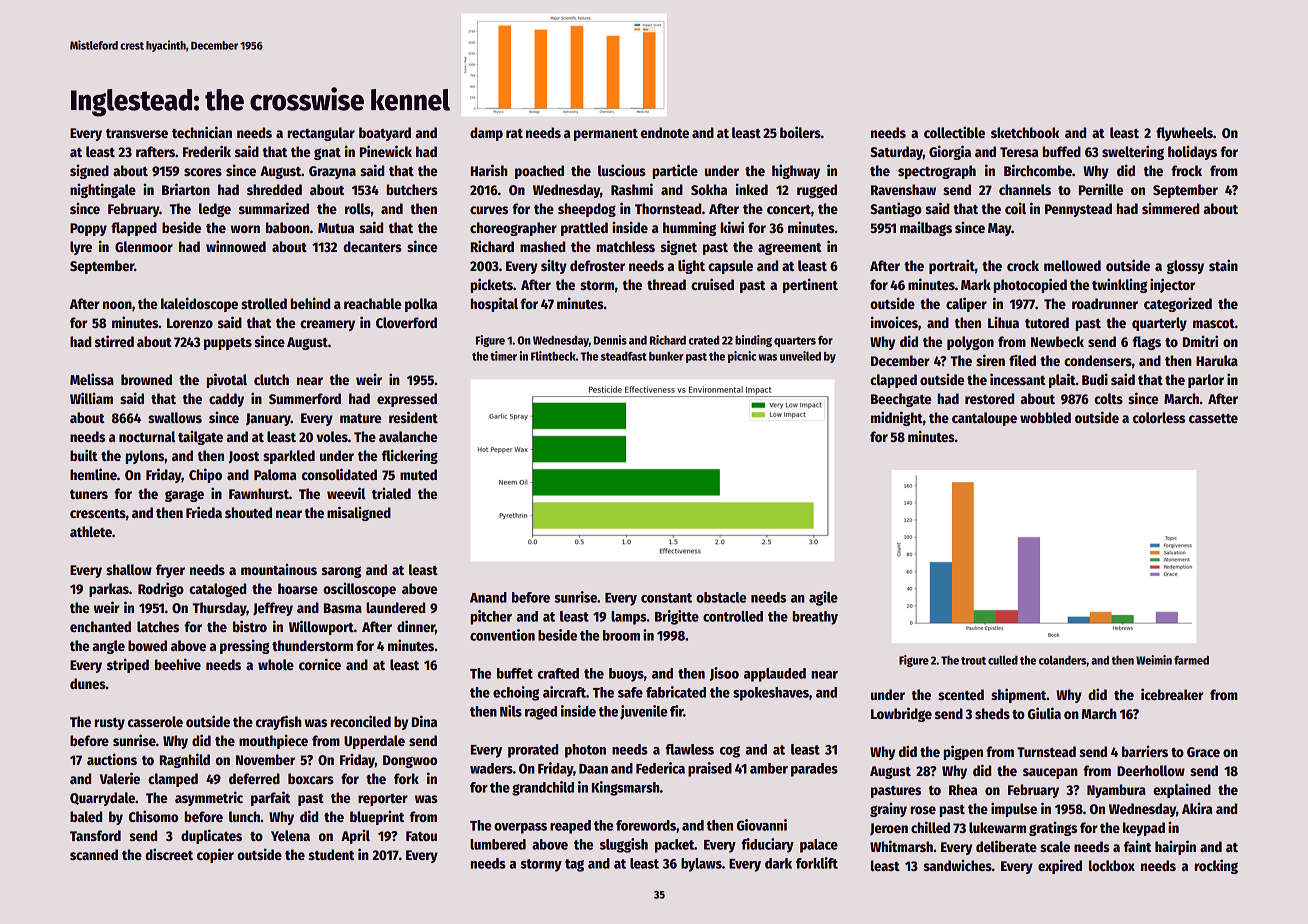  Describe the element at coordinates (1060, 866) in the screenshot. I see `expired` at that location.
